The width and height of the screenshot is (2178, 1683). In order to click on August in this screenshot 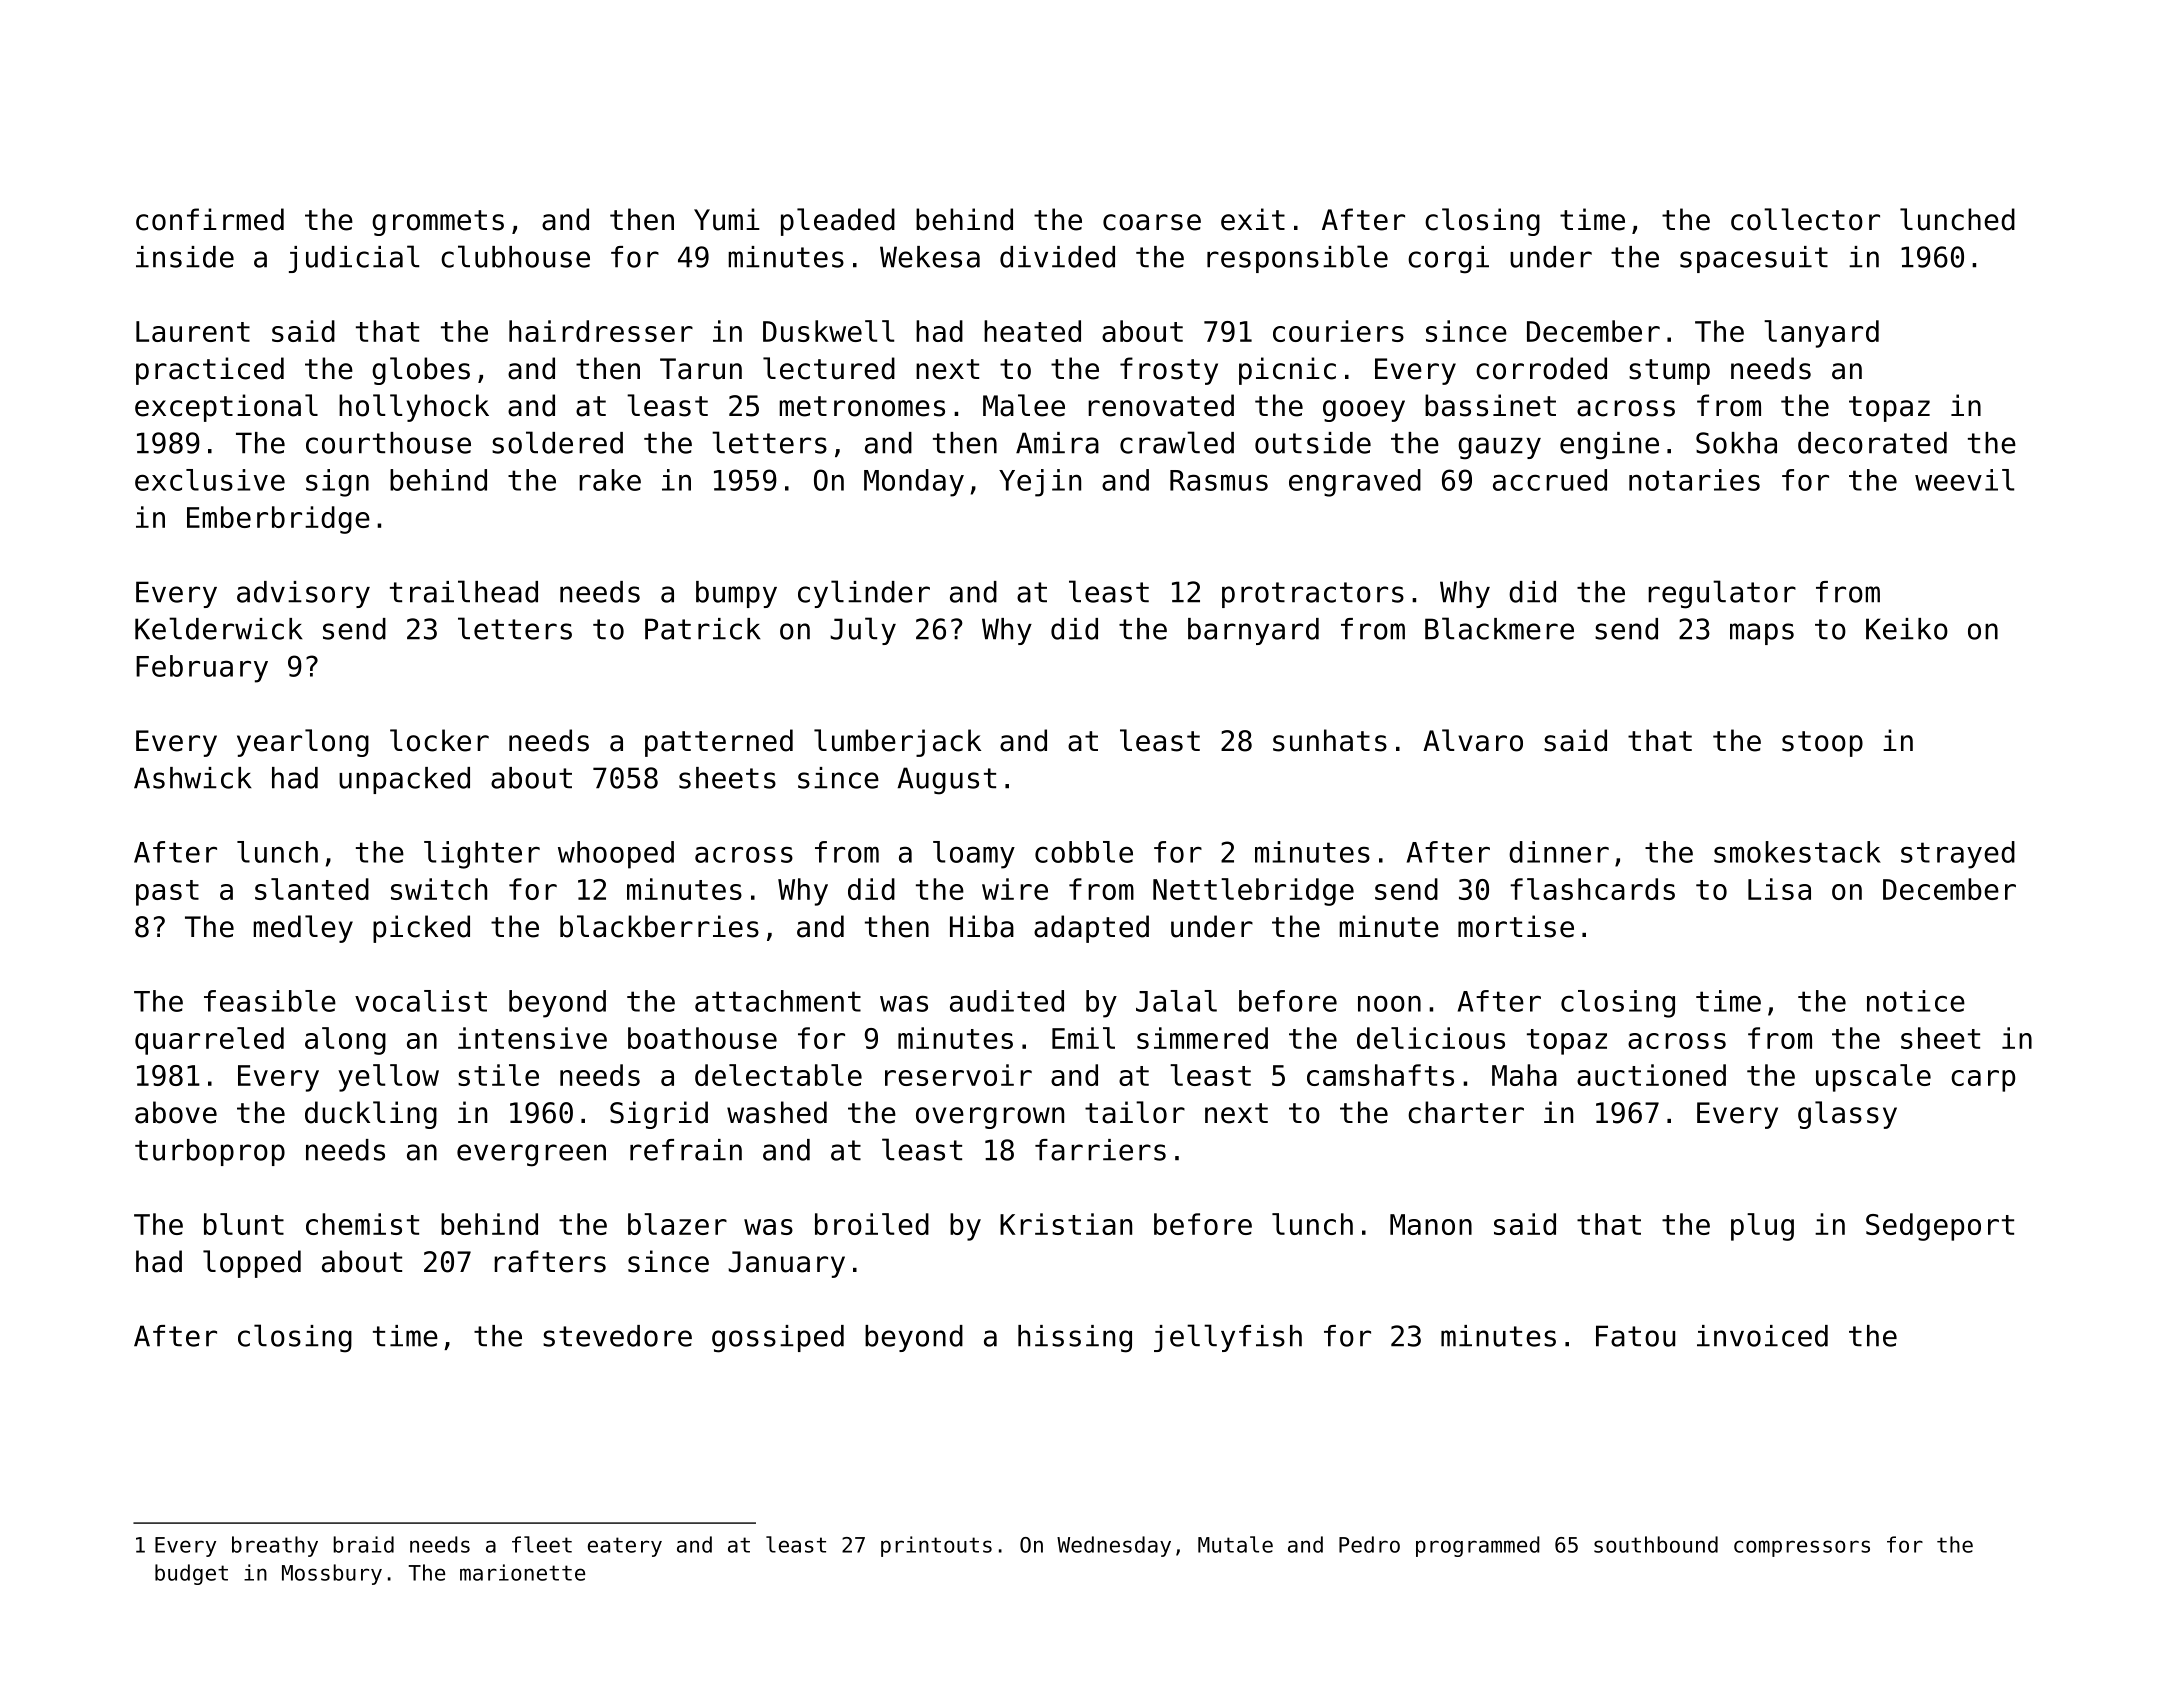, I will do `click(946, 781)`.
